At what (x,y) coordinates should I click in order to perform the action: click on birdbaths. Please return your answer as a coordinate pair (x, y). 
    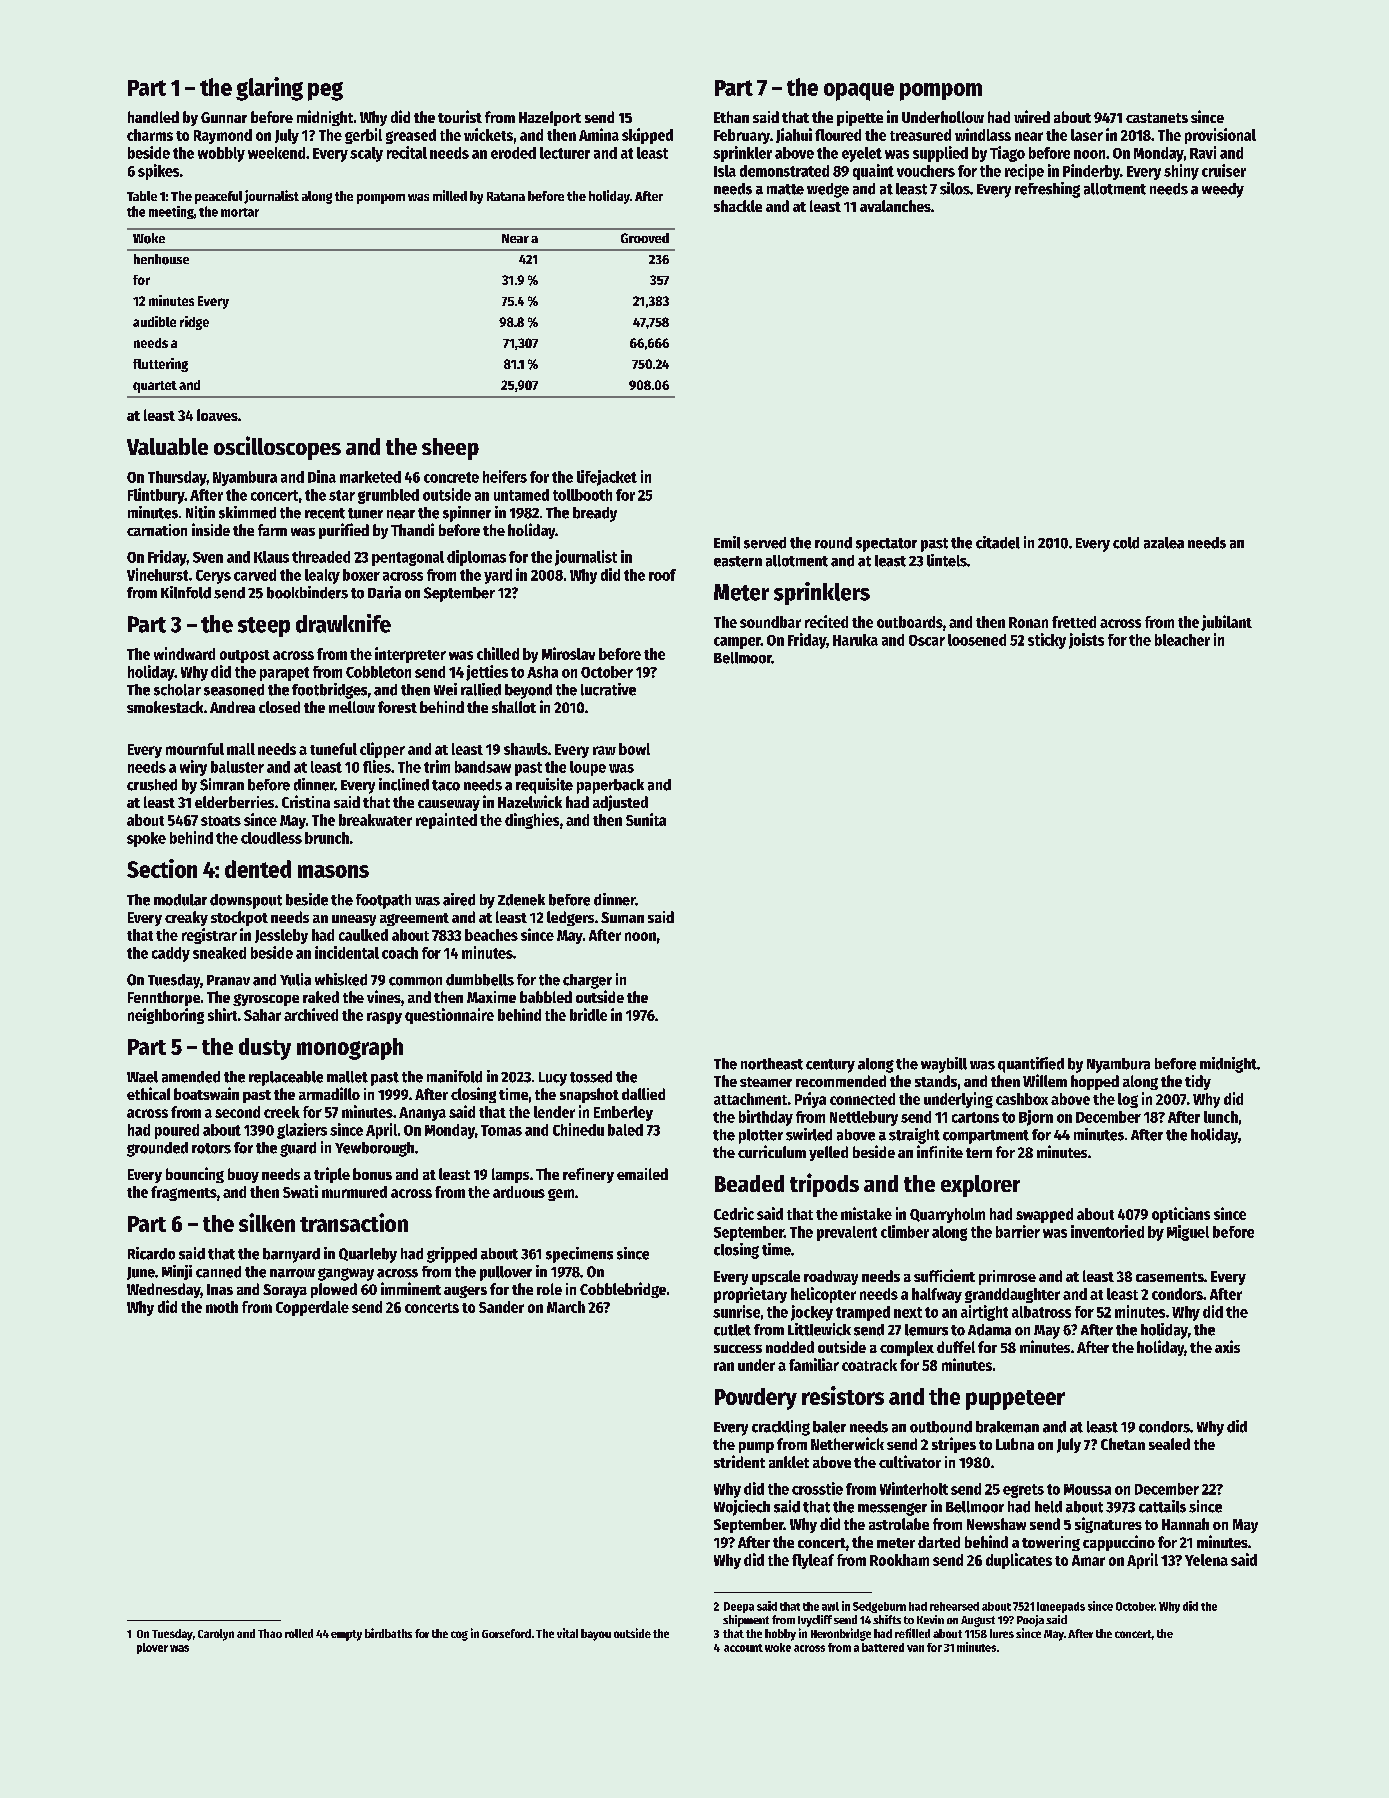
    Looking at the image, I should click on (388, 1633).
